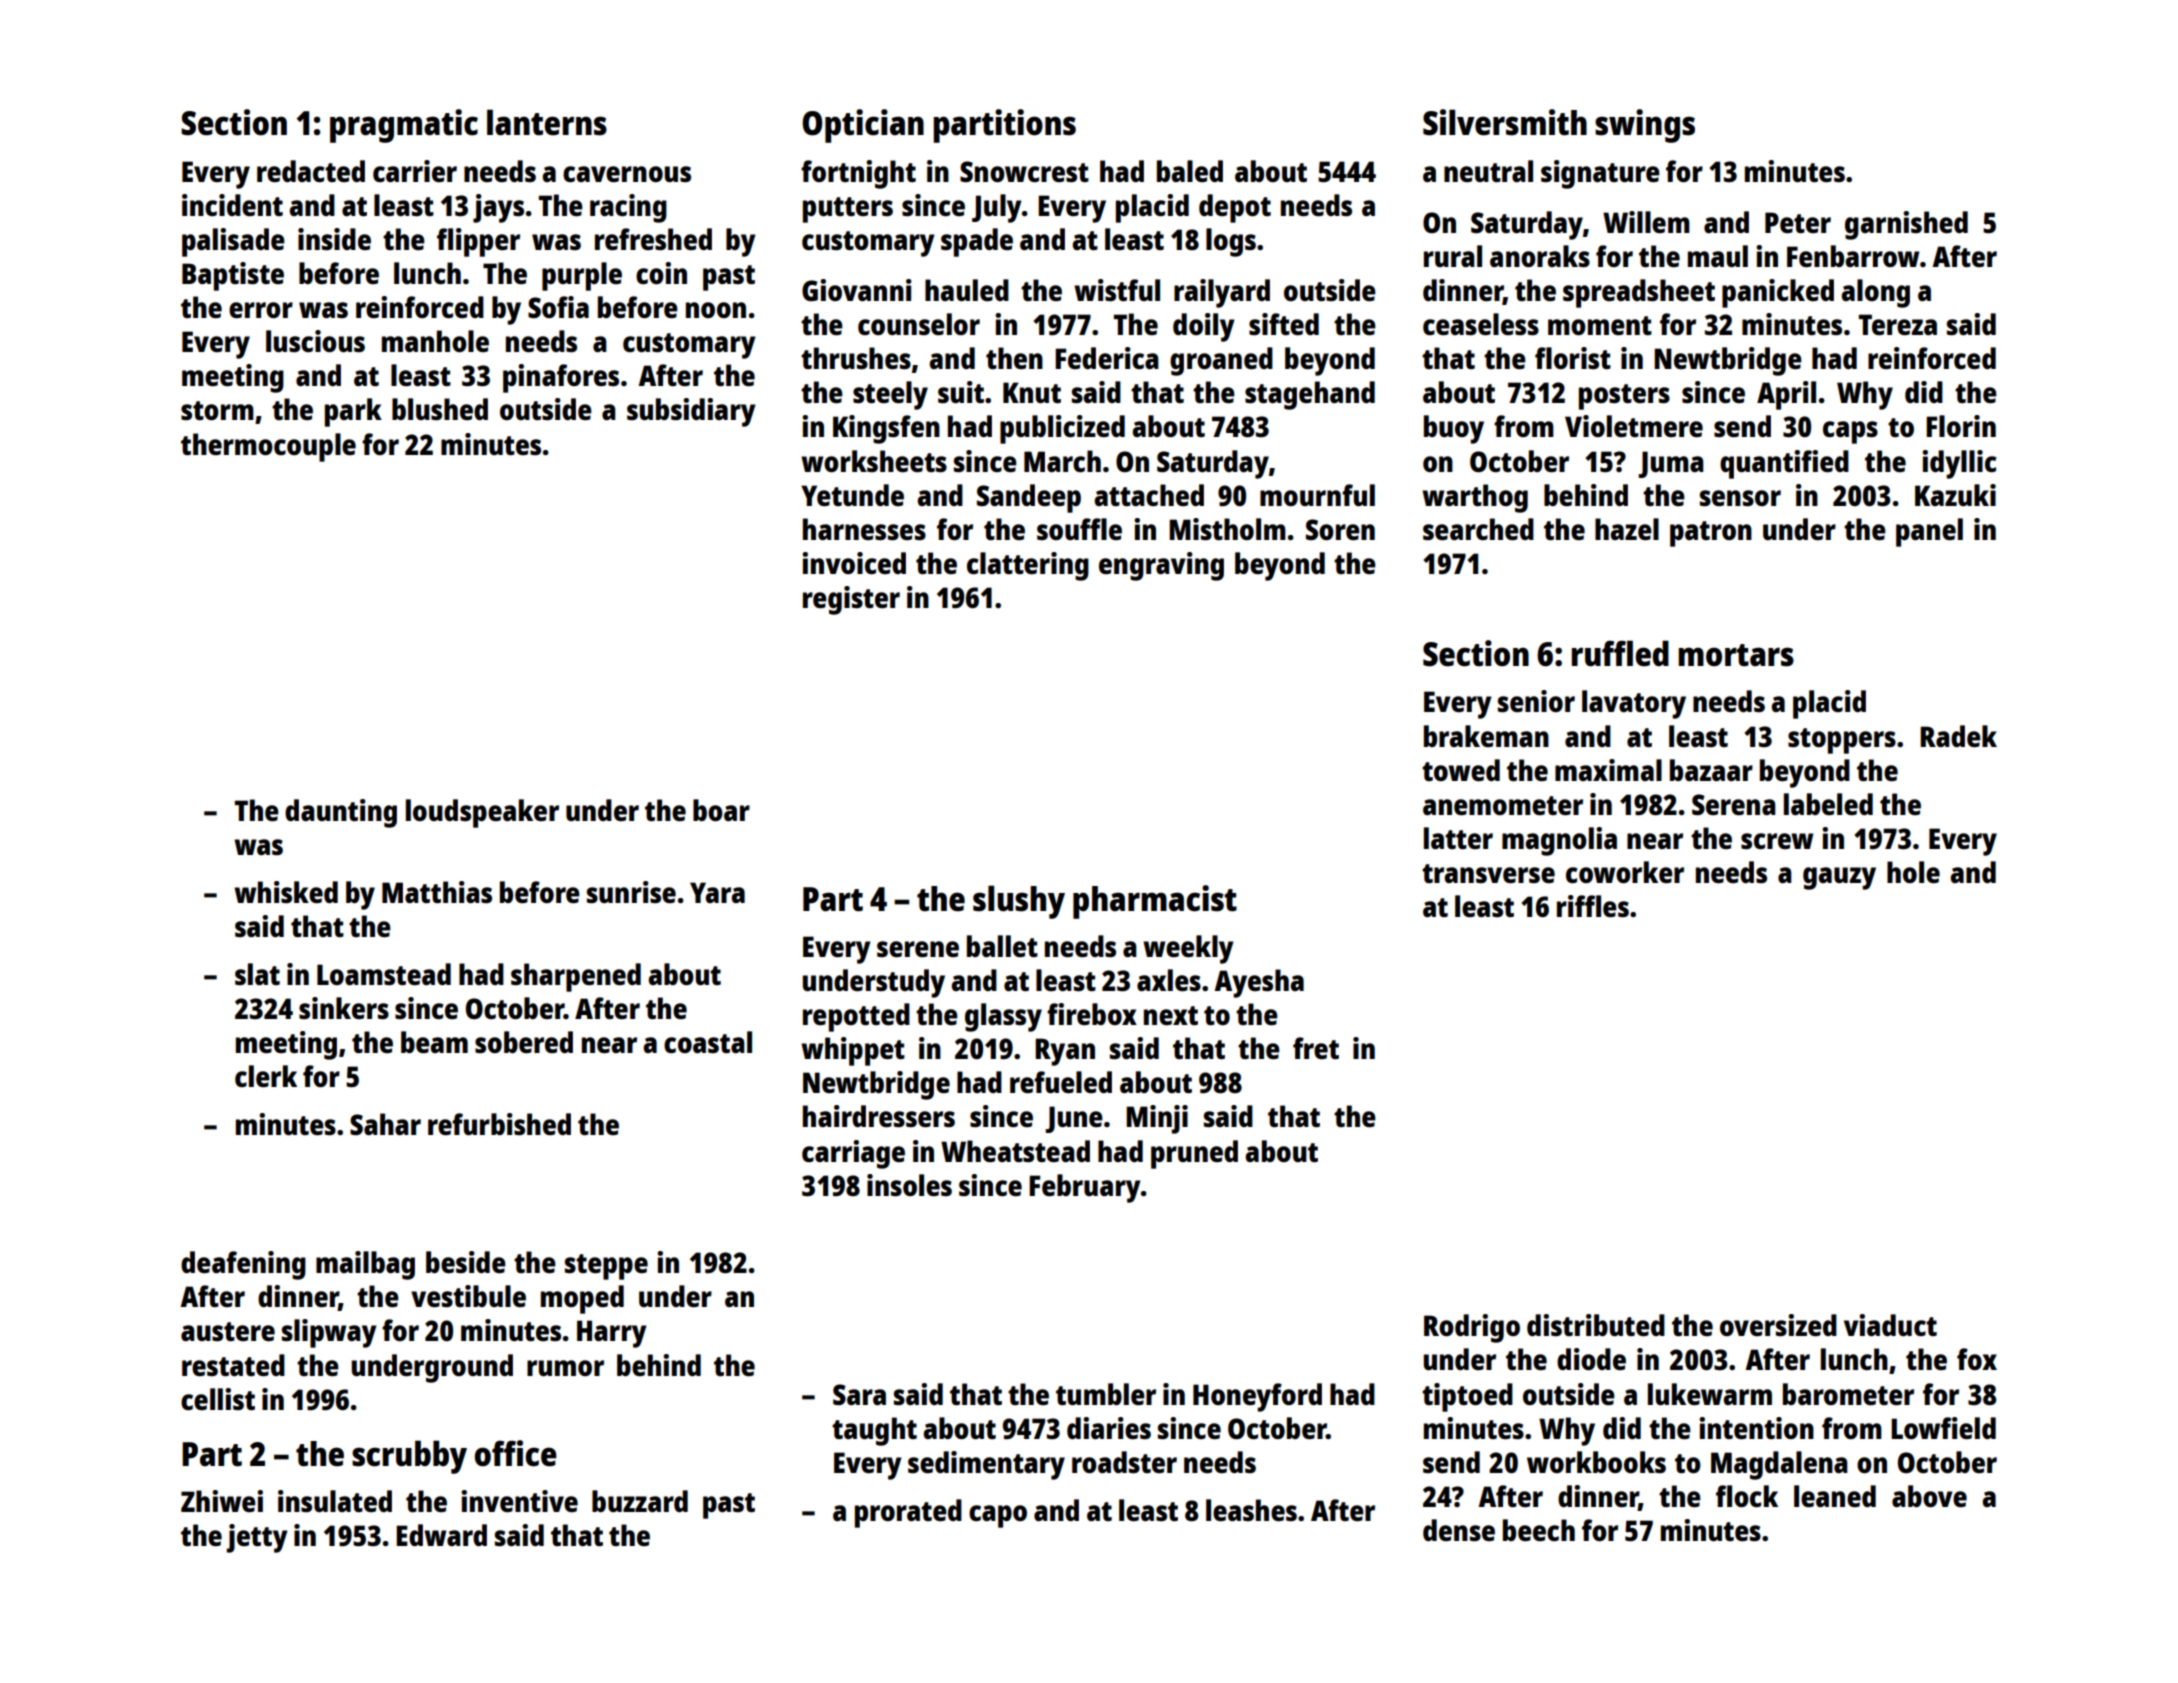 The image size is (2178, 1683). I want to click on Fenbarrow, so click(1853, 256).
